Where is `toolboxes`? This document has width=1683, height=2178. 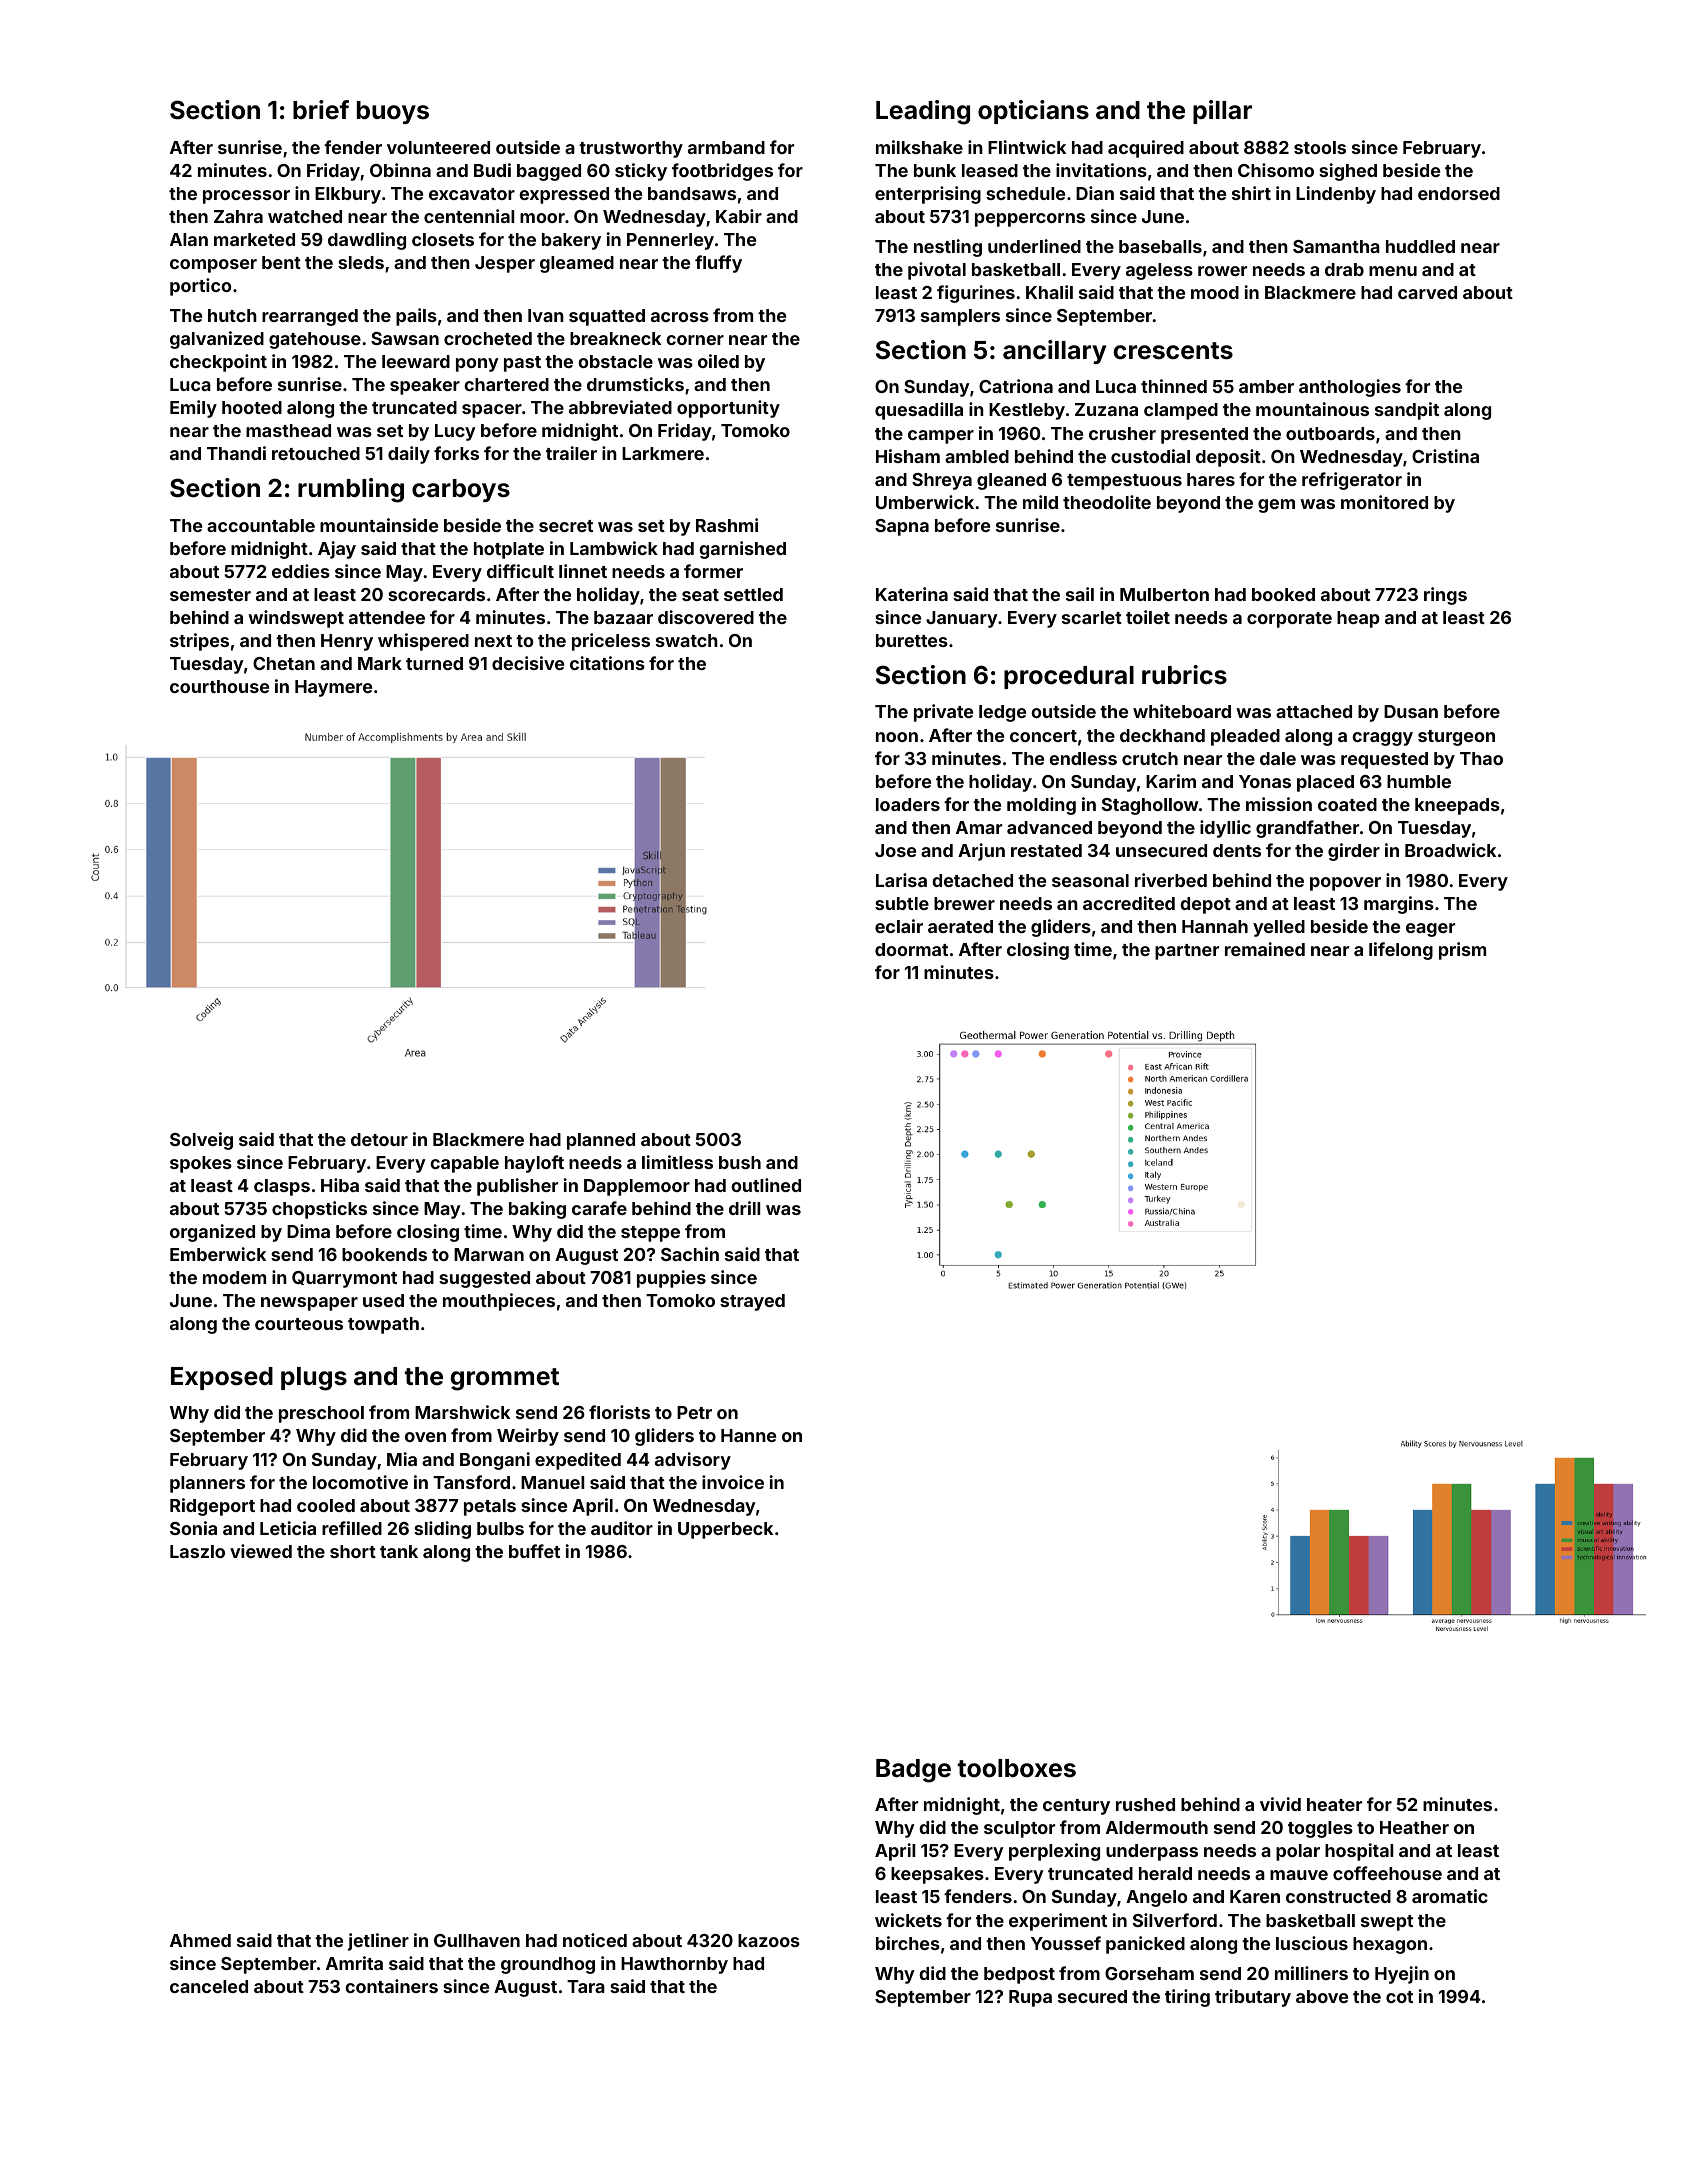 toolboxes is located at coordinates (1016, 1768).
